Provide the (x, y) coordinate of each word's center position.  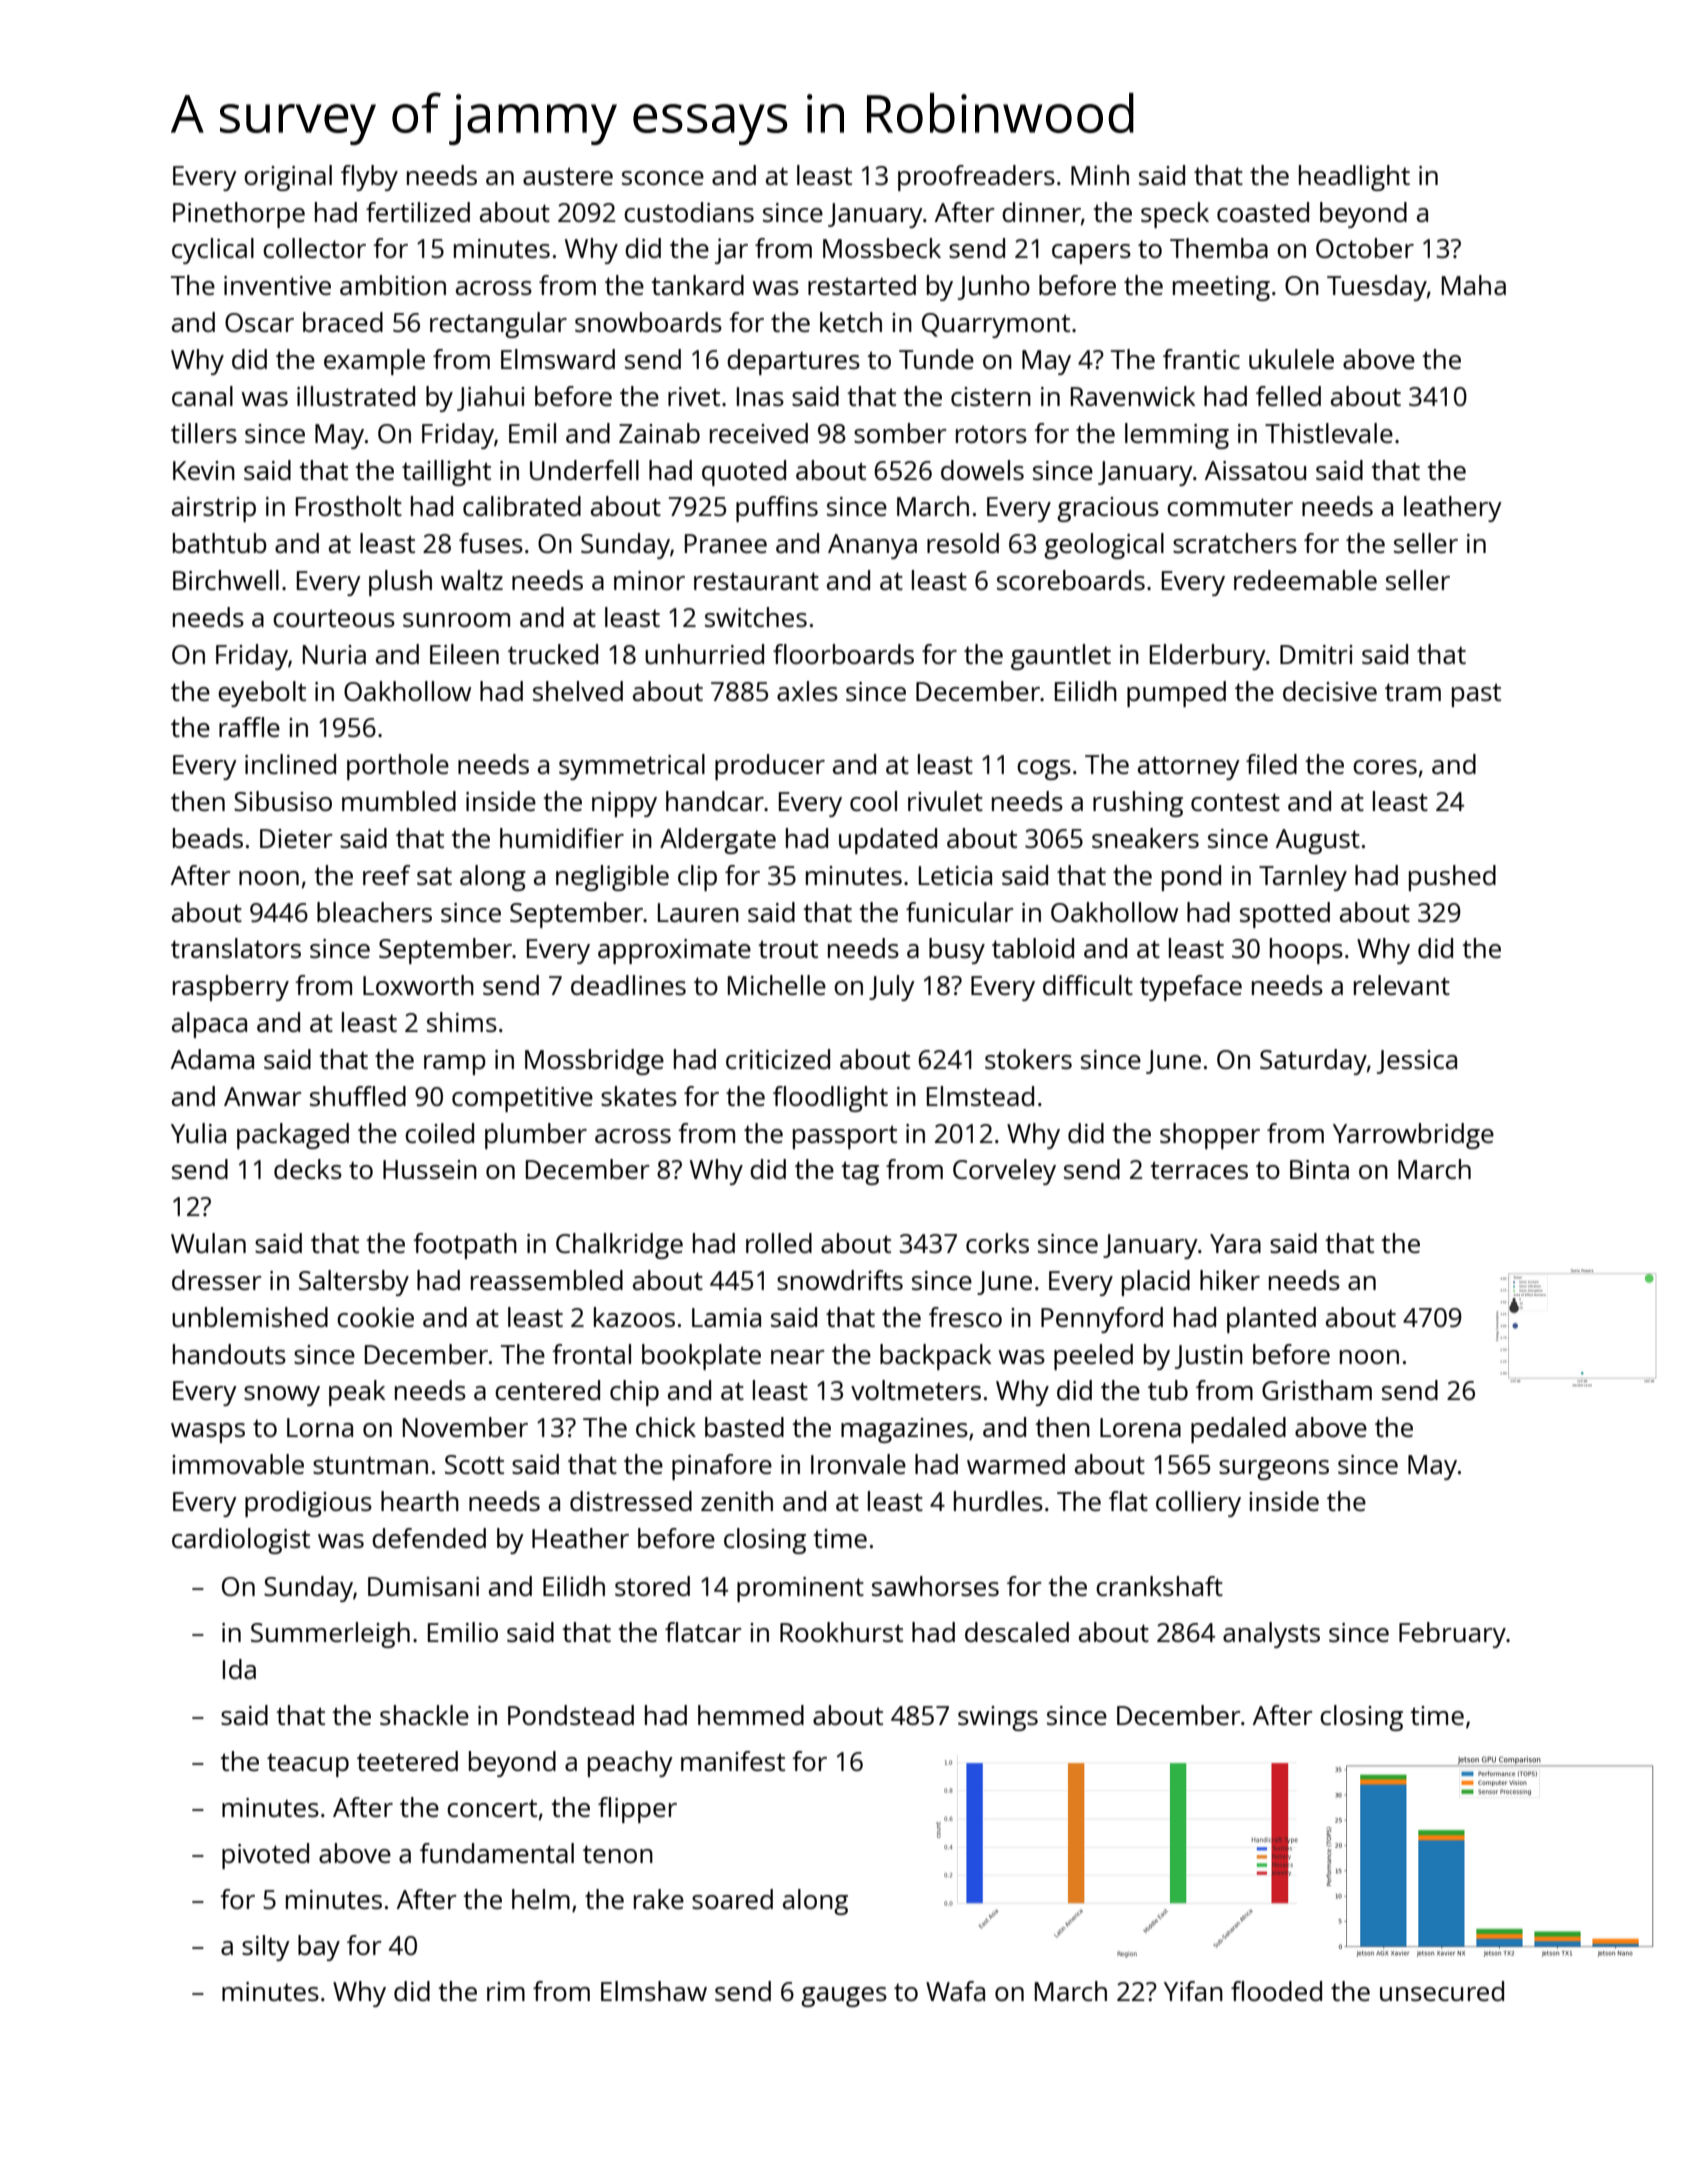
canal (202, 396)
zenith (737, 1501)
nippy (624, 804)
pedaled (1238, 1430)
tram (1413, 692)
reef (386, 875)
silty (266, 1948)
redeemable (1305, 580)
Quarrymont (996, 325)
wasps (208, 1433)
